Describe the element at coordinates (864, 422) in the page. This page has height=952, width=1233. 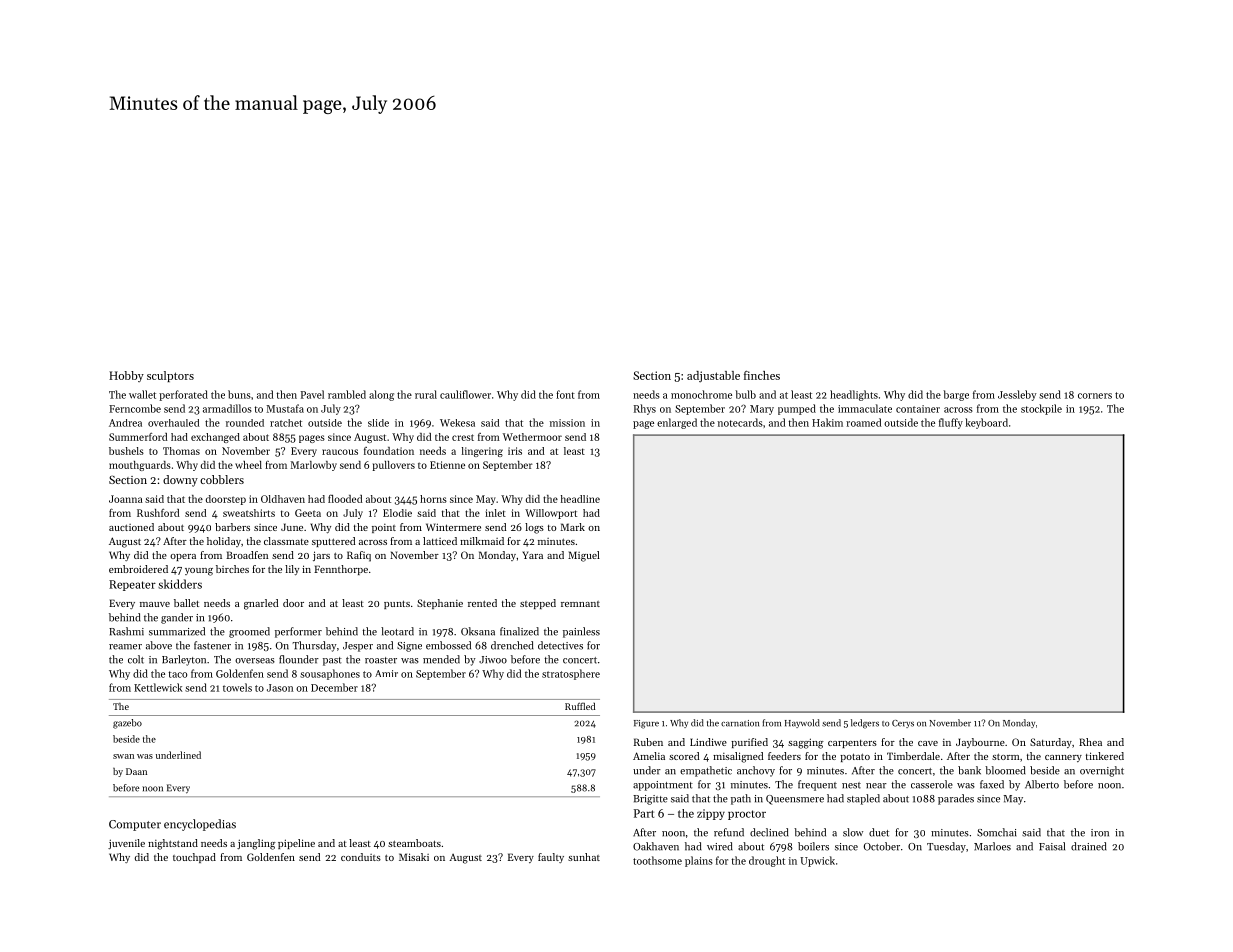
I see `roamed` at that location.
